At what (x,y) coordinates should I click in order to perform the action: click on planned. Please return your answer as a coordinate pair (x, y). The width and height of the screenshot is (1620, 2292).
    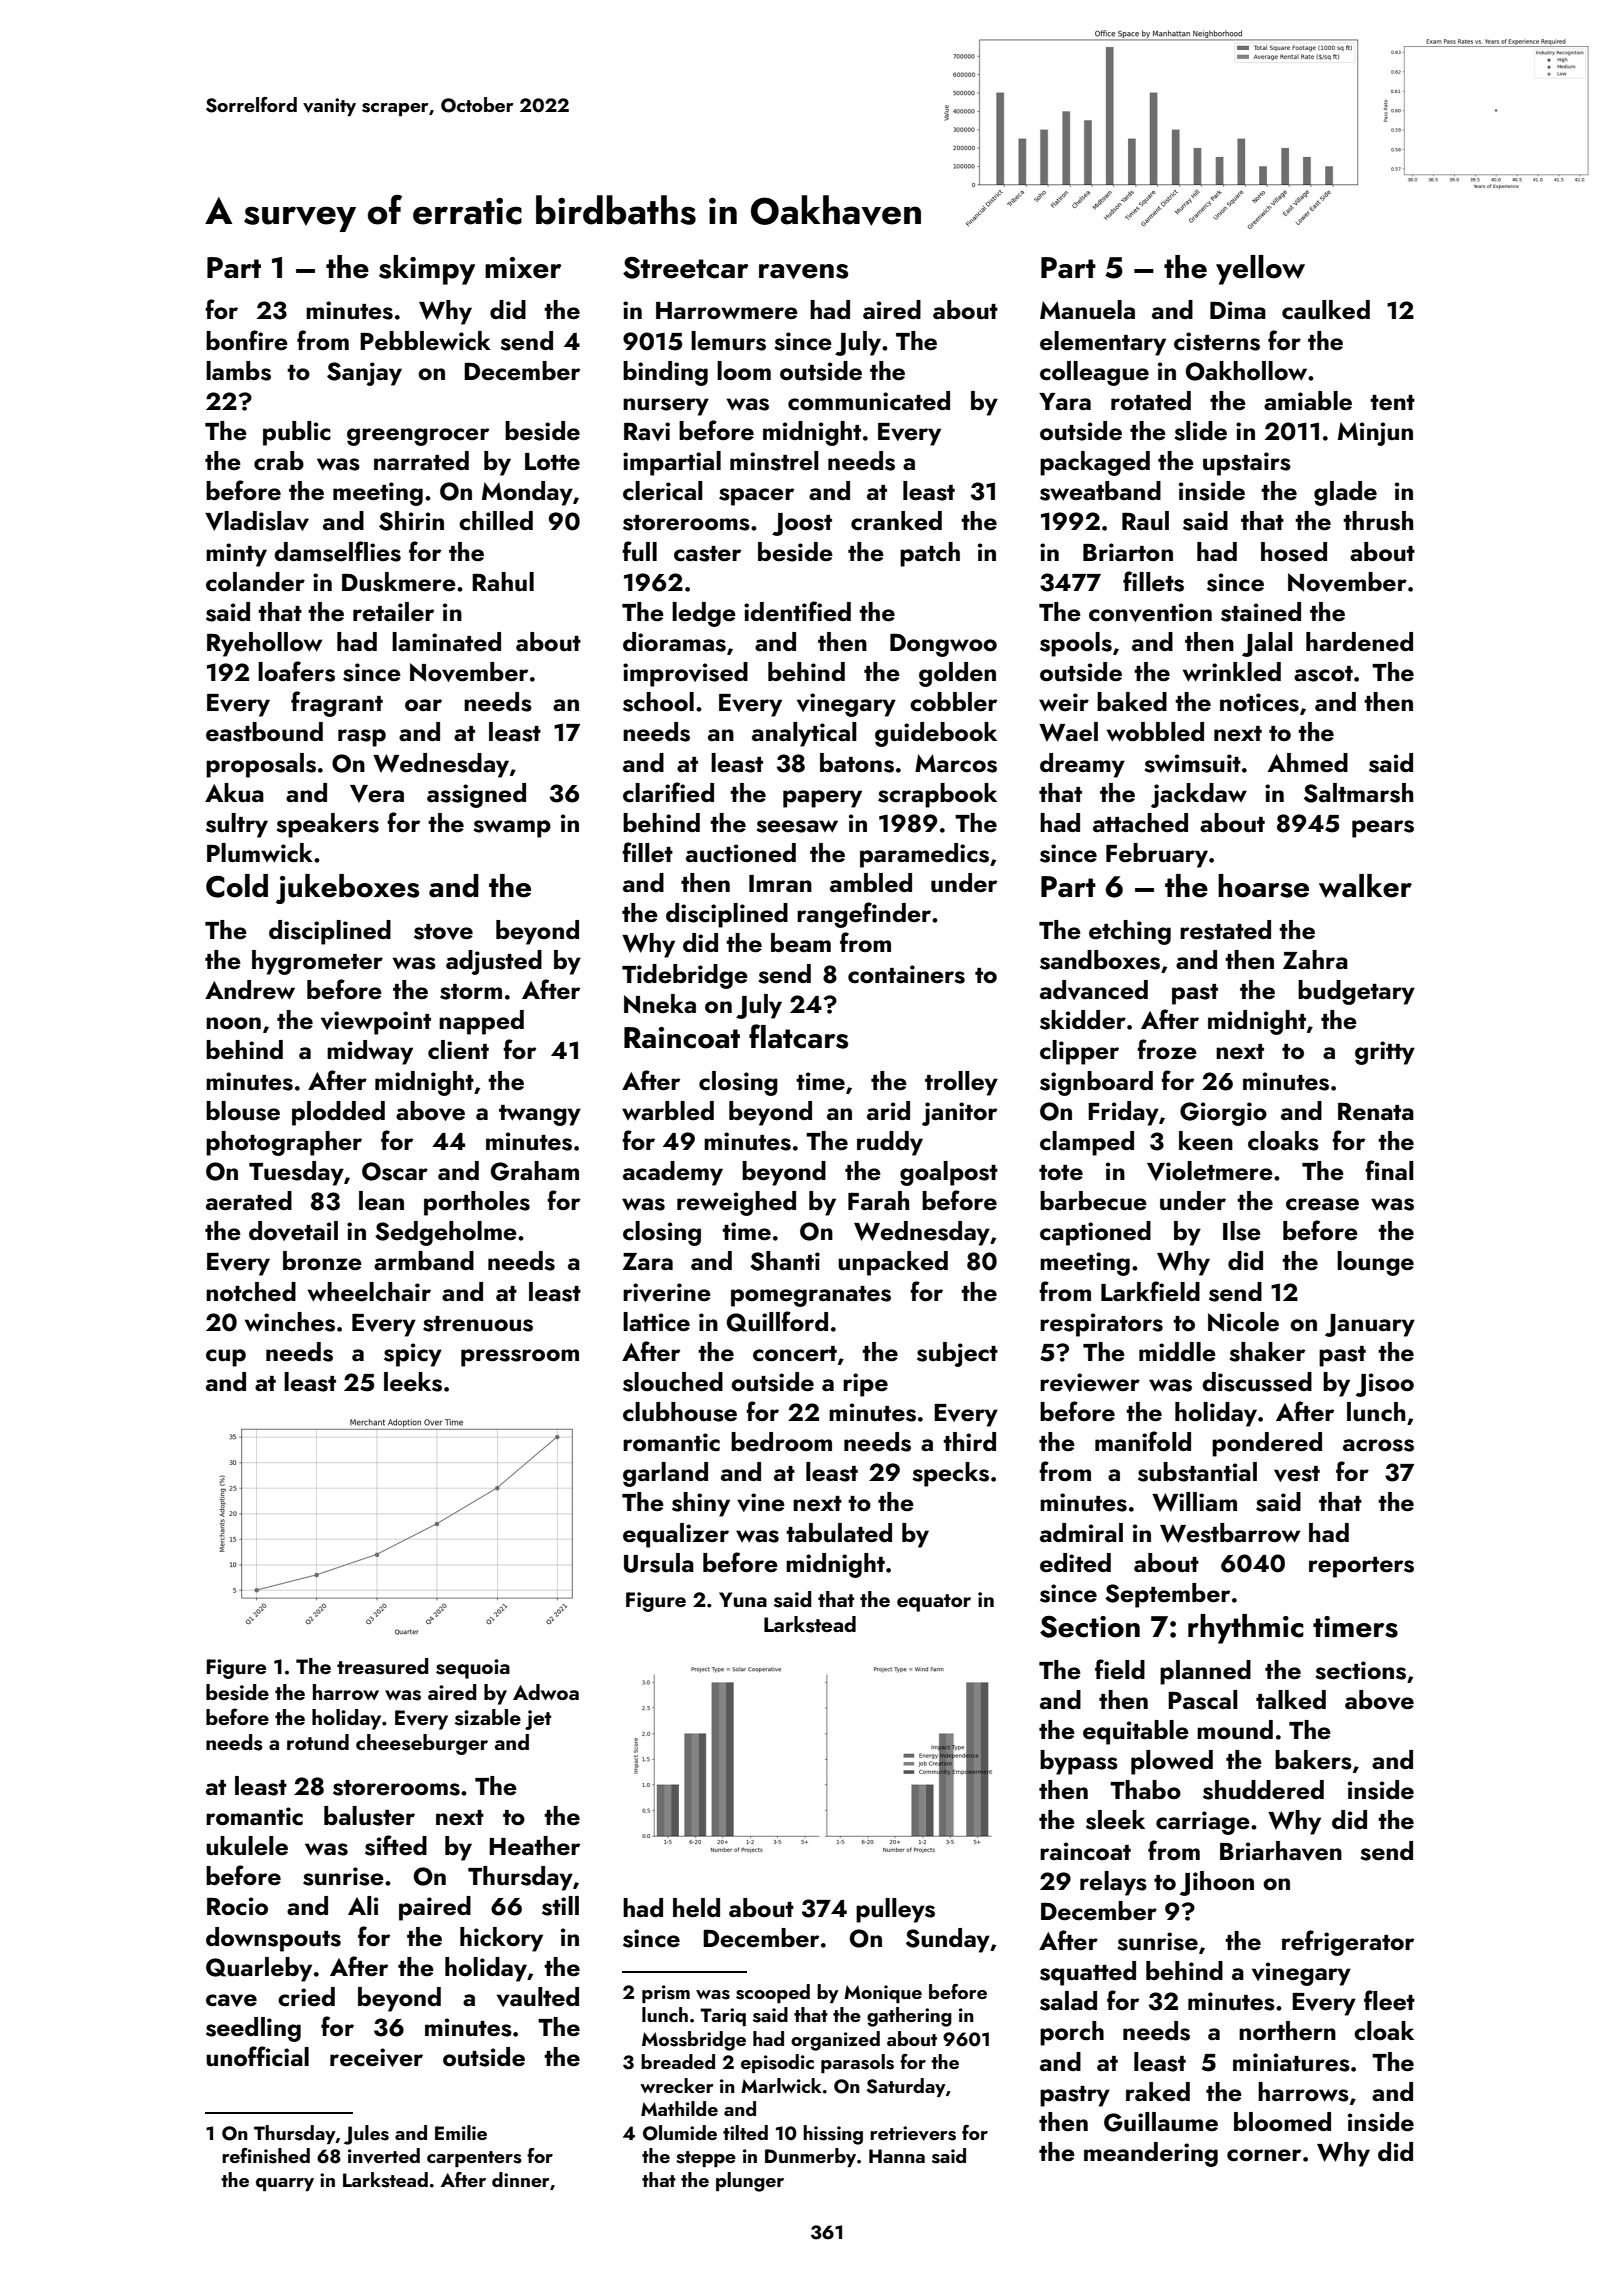
    Looking at the image, I should click on (1205, 1672).
